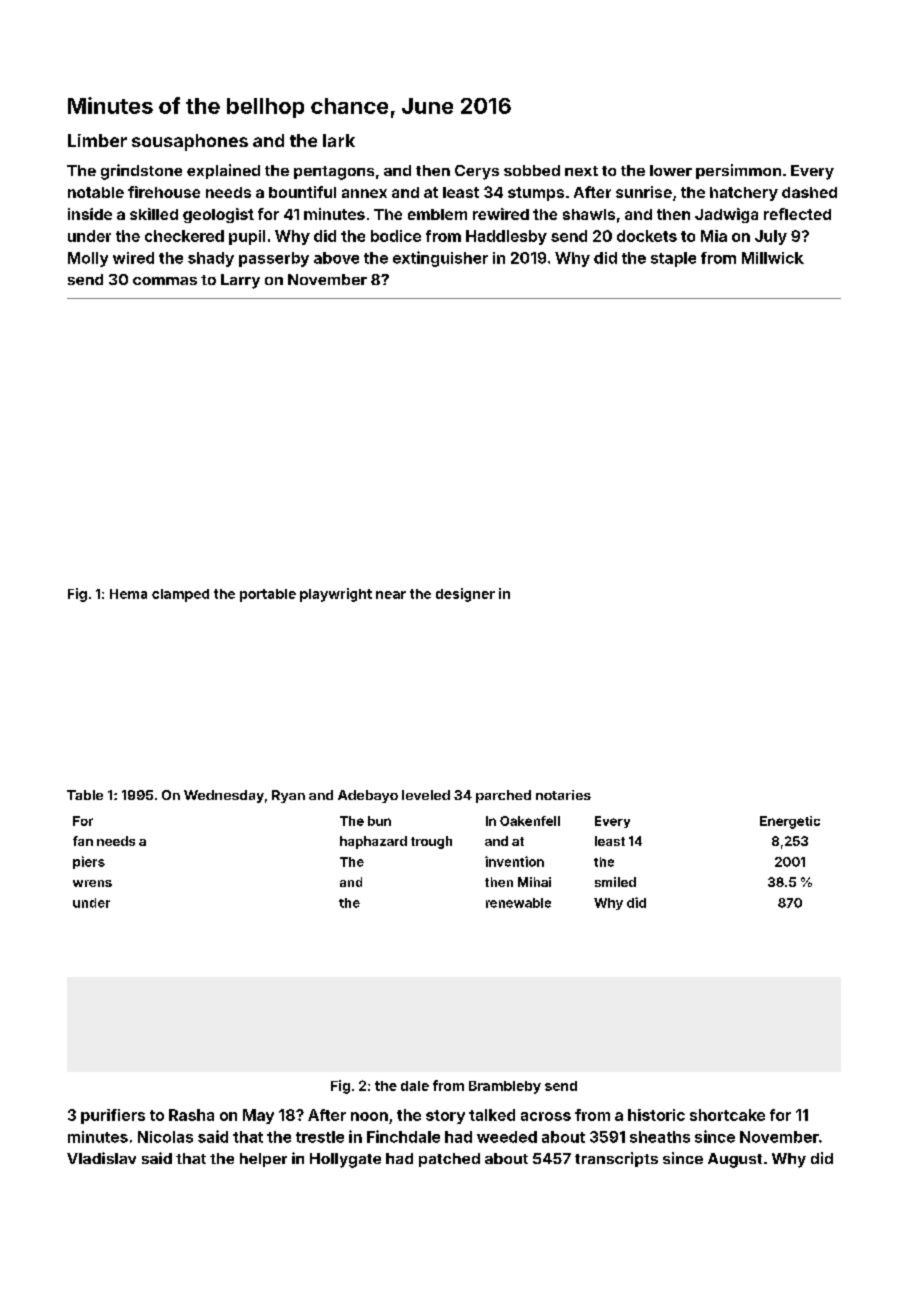 The height and width of the screenshot is (1316, 908). Describe the element at coordinates (465, 595) in the screenshot. I see `designer` at that location.
